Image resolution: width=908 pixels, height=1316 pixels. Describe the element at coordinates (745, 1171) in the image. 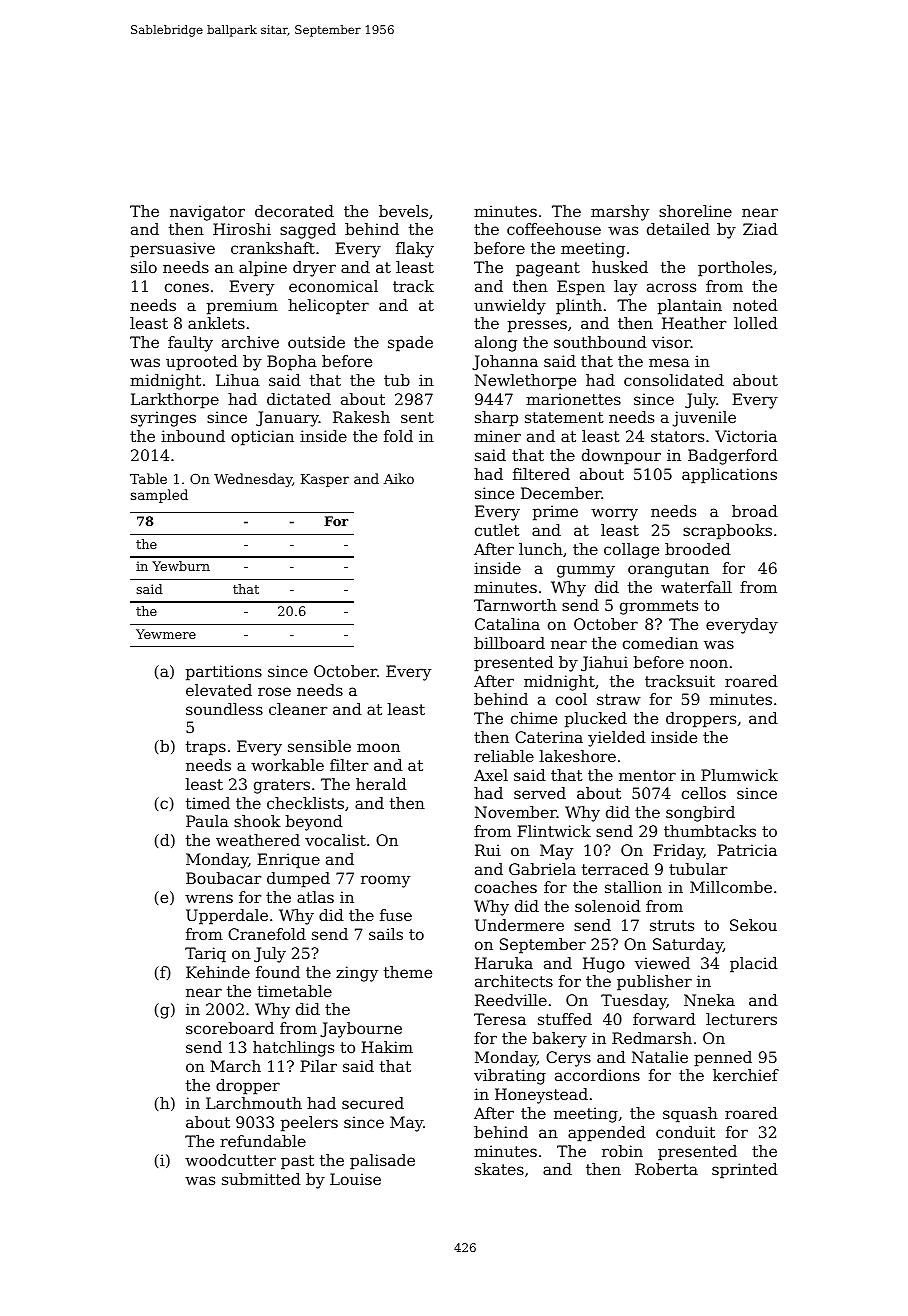

I see `sprinted` at that location.
